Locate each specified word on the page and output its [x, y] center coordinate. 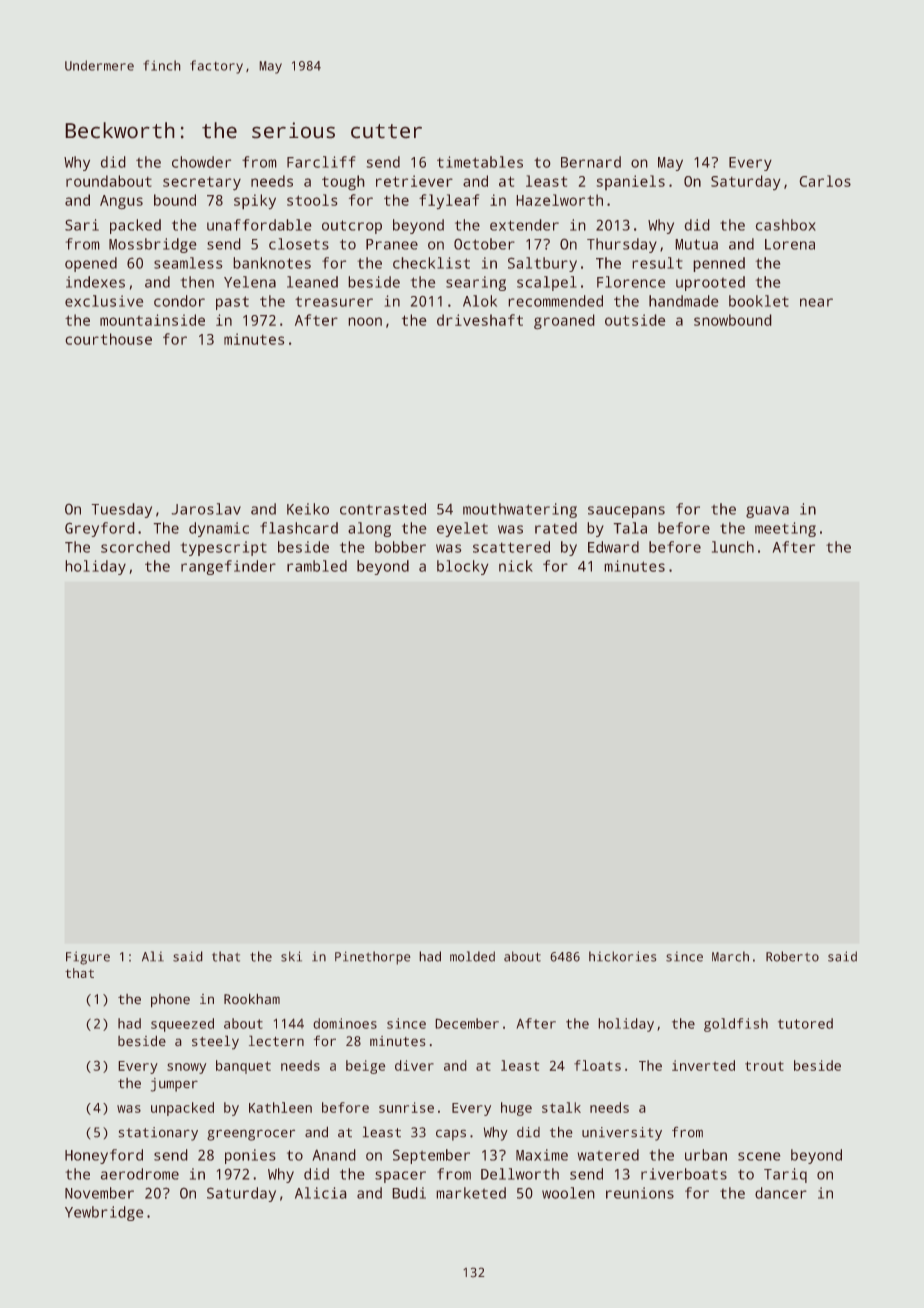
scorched [135, 547]
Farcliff [321, 162]
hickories [623, 956]
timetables [480, 162]
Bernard [591, 162]
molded [472, 956]
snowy [187, 1068]
